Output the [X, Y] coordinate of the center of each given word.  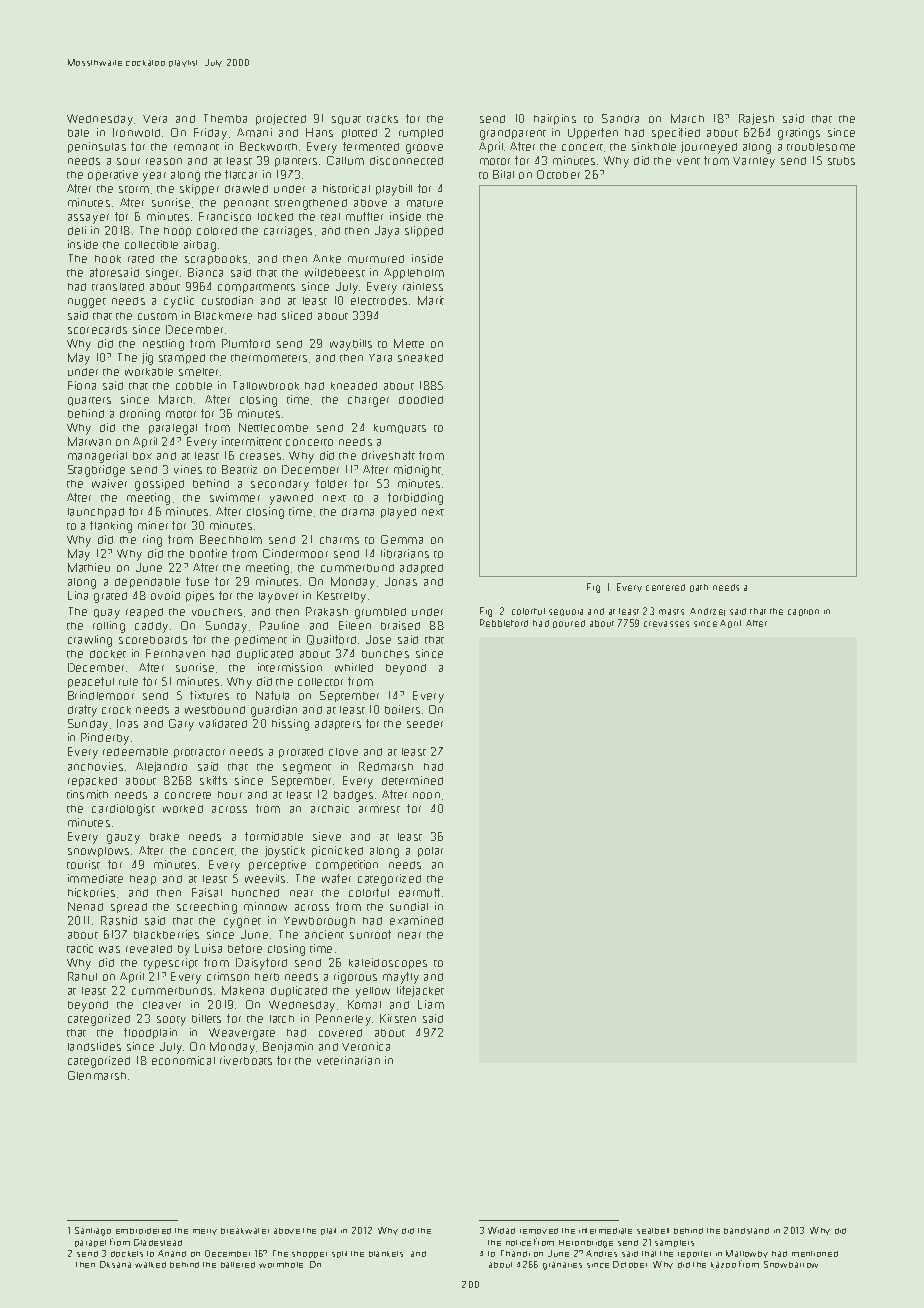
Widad [501, 1230]
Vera [155, 119]
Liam [431, 1004]
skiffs [213, 780]
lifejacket [420, 991]
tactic [80, 948]
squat [346, 120]
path [699, 588]
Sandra [620, 118]
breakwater [245, 1231]
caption [803, 612]
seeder [425, 724]
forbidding [415, 499]
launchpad [96, 513]
